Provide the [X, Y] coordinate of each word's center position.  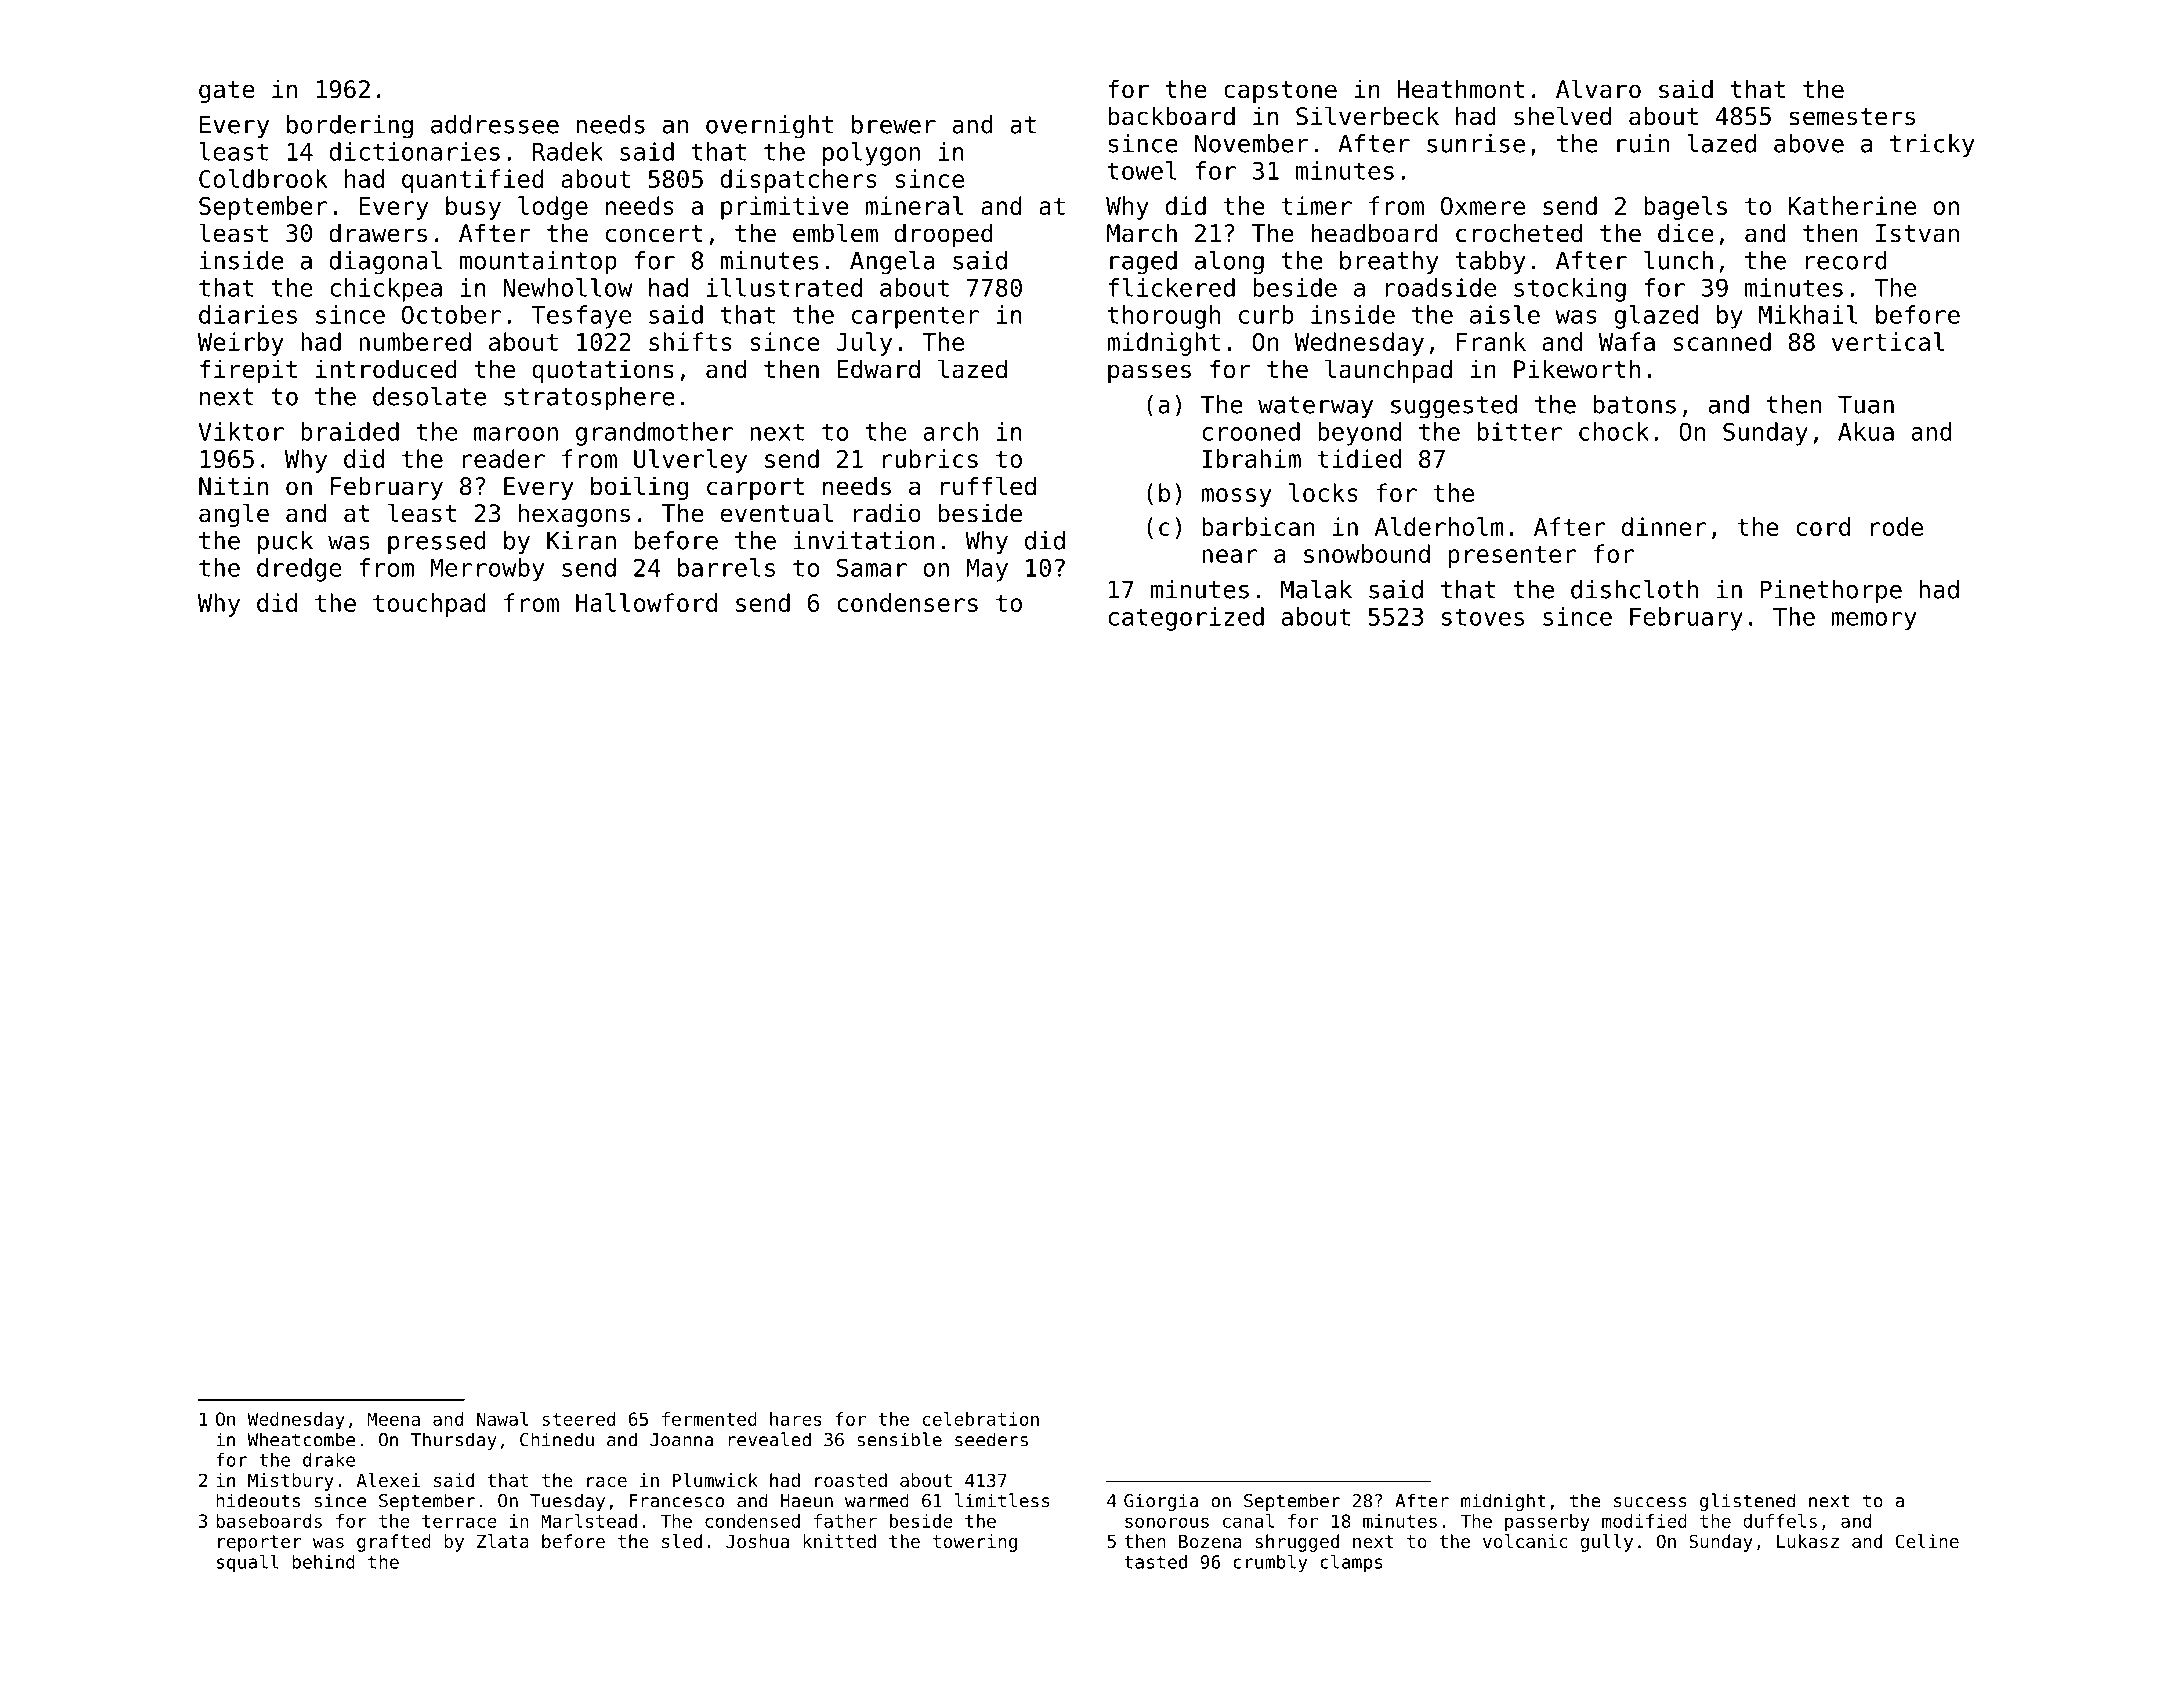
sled [682, 1541]
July [864, 344]
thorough [1164, 317]
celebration [980, 1419]
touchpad [429, 605]
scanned [1722, 341]
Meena [394, 1419]
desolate [429, 396]
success [1650, 1502]
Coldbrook [263, 178]
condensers [907, 602]
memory [1874, 621]
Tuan [1866, 404]
